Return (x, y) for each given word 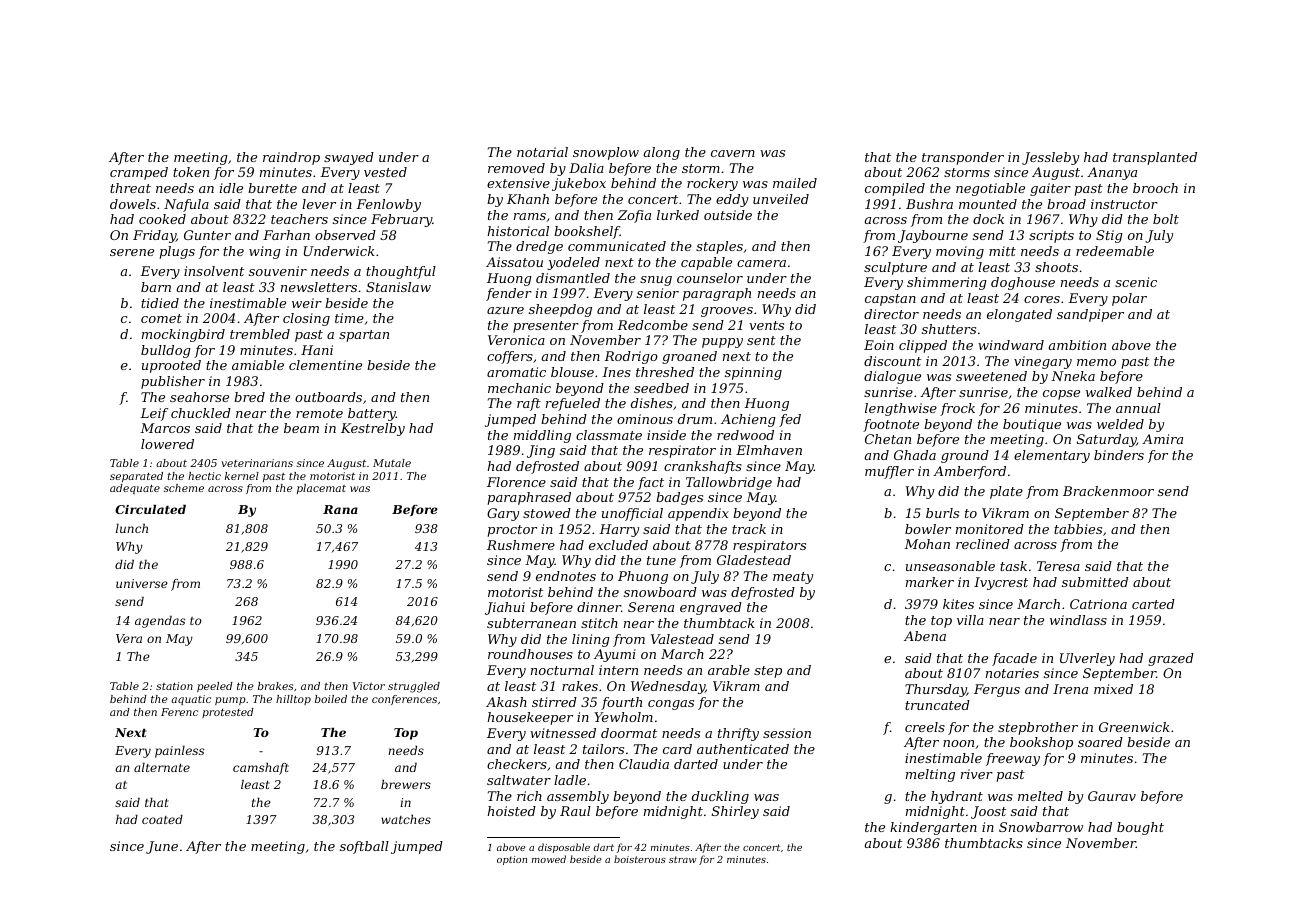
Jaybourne (933, 236)
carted (1153, 604)
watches (406, 819)
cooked (162, 219)
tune (661, 560)
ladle (570, 780)
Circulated (150, 509)
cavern (733, 153)
